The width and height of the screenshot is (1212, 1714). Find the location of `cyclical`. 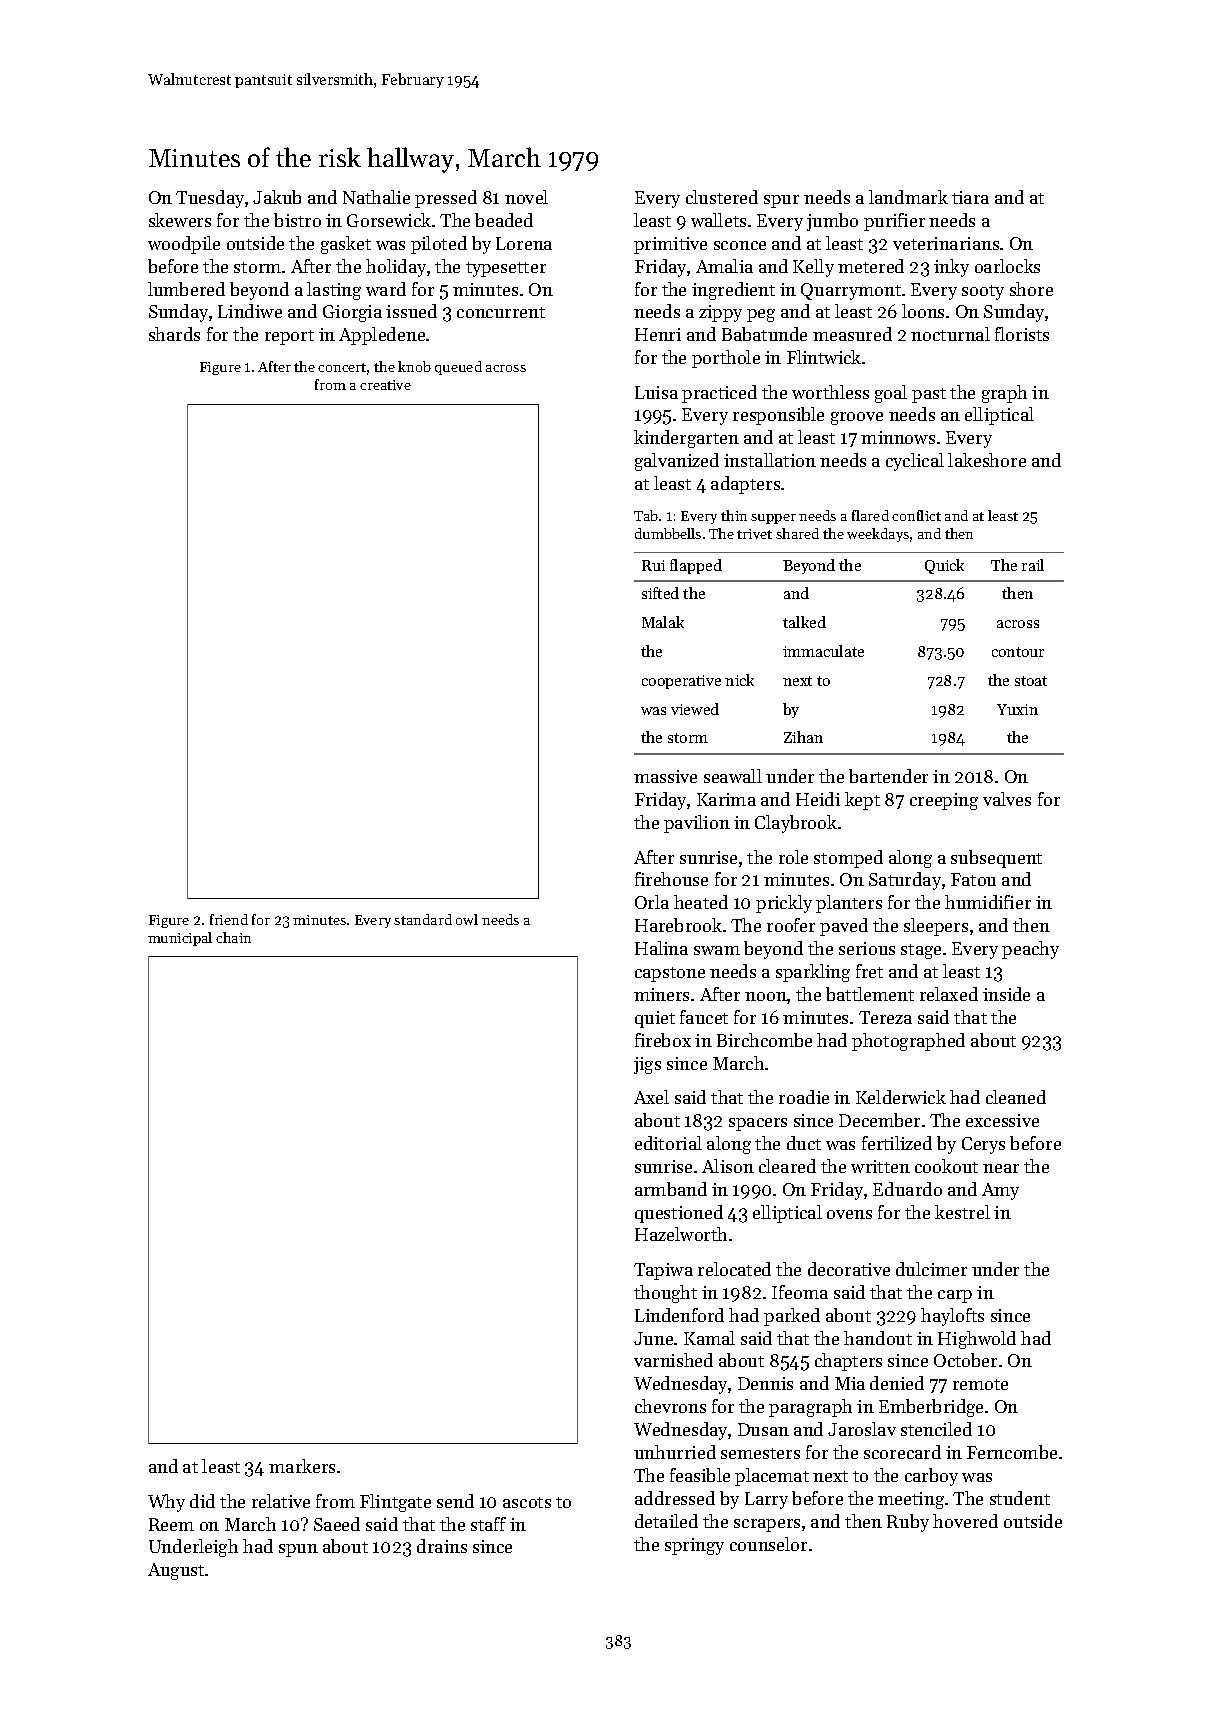

cyclical is located at coordinates (915, 462).
